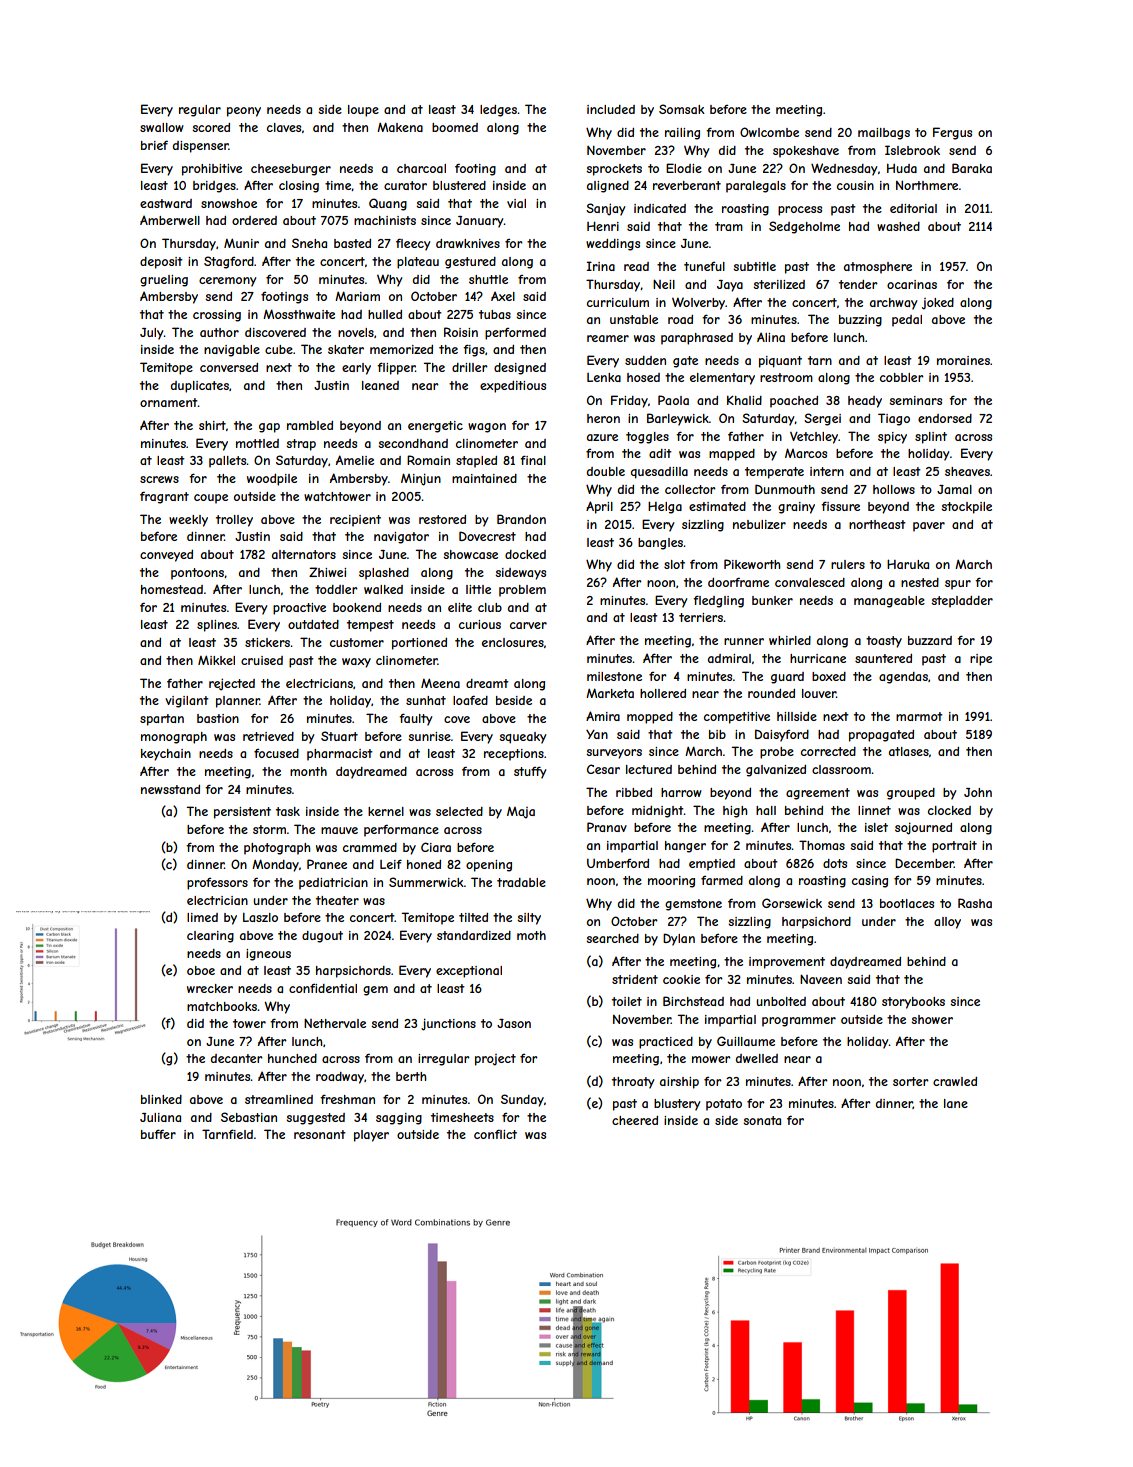 The width and height of the image is (1133, 1467). What do you see at coordinates (912, 284) in the image?
I see `ocarinas` at bounding box center [912, 284].
